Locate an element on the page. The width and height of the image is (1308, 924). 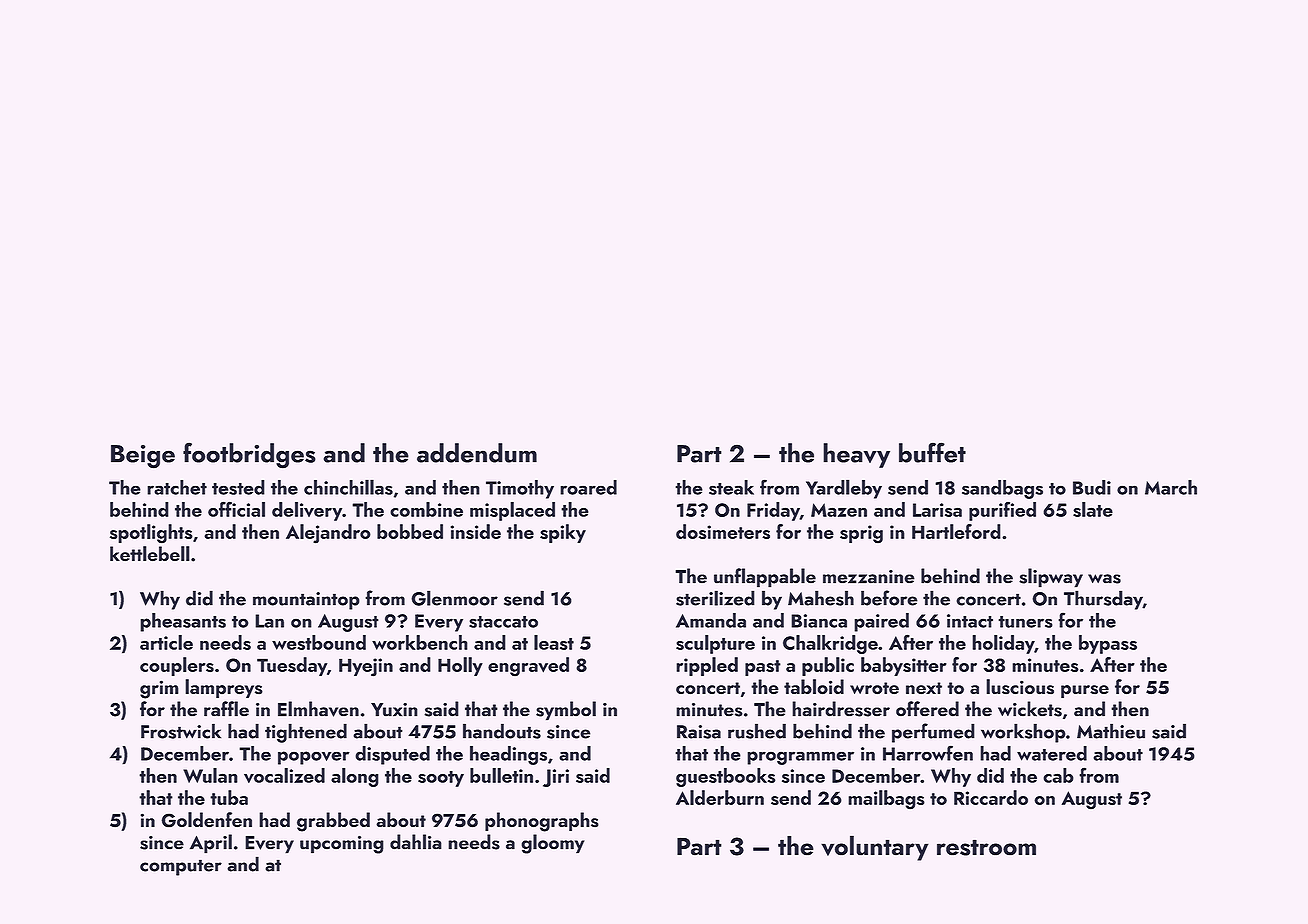
was is located at coordinates (1104, 579).
